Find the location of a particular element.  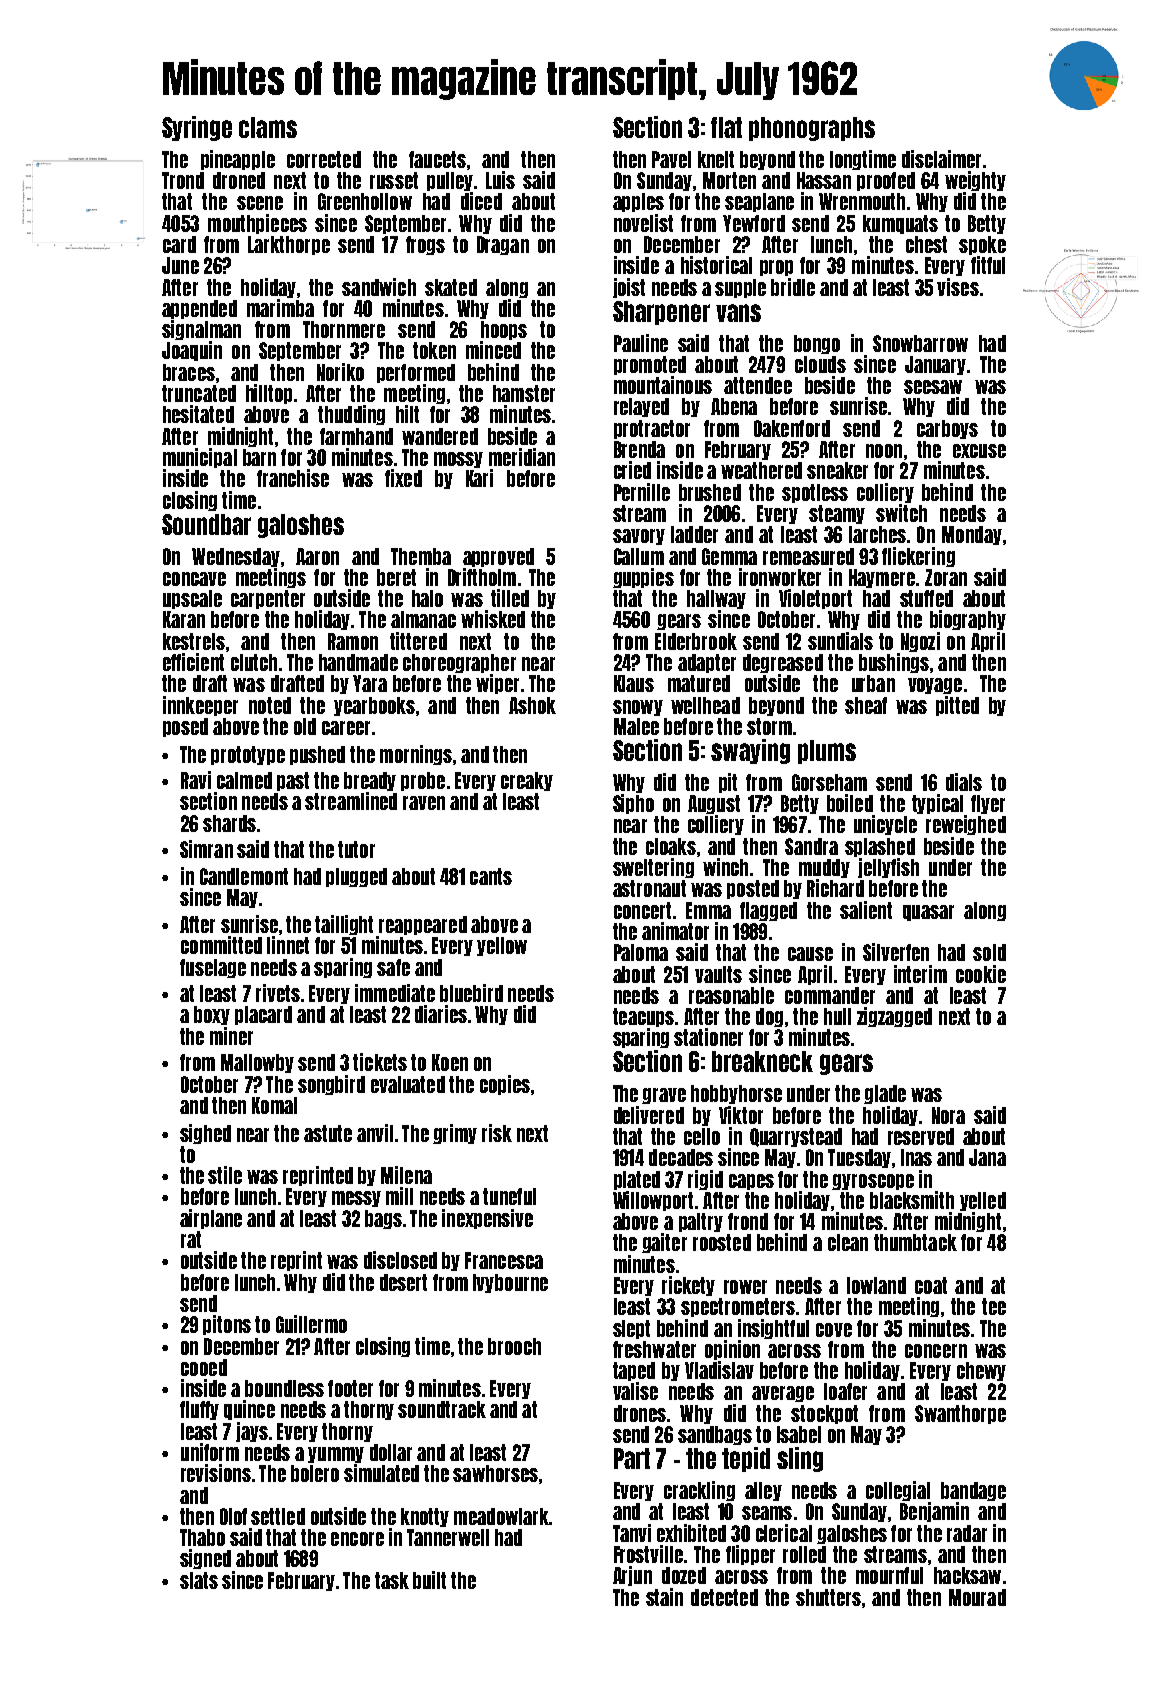

Violetport is located at coordinates (815, 599).
